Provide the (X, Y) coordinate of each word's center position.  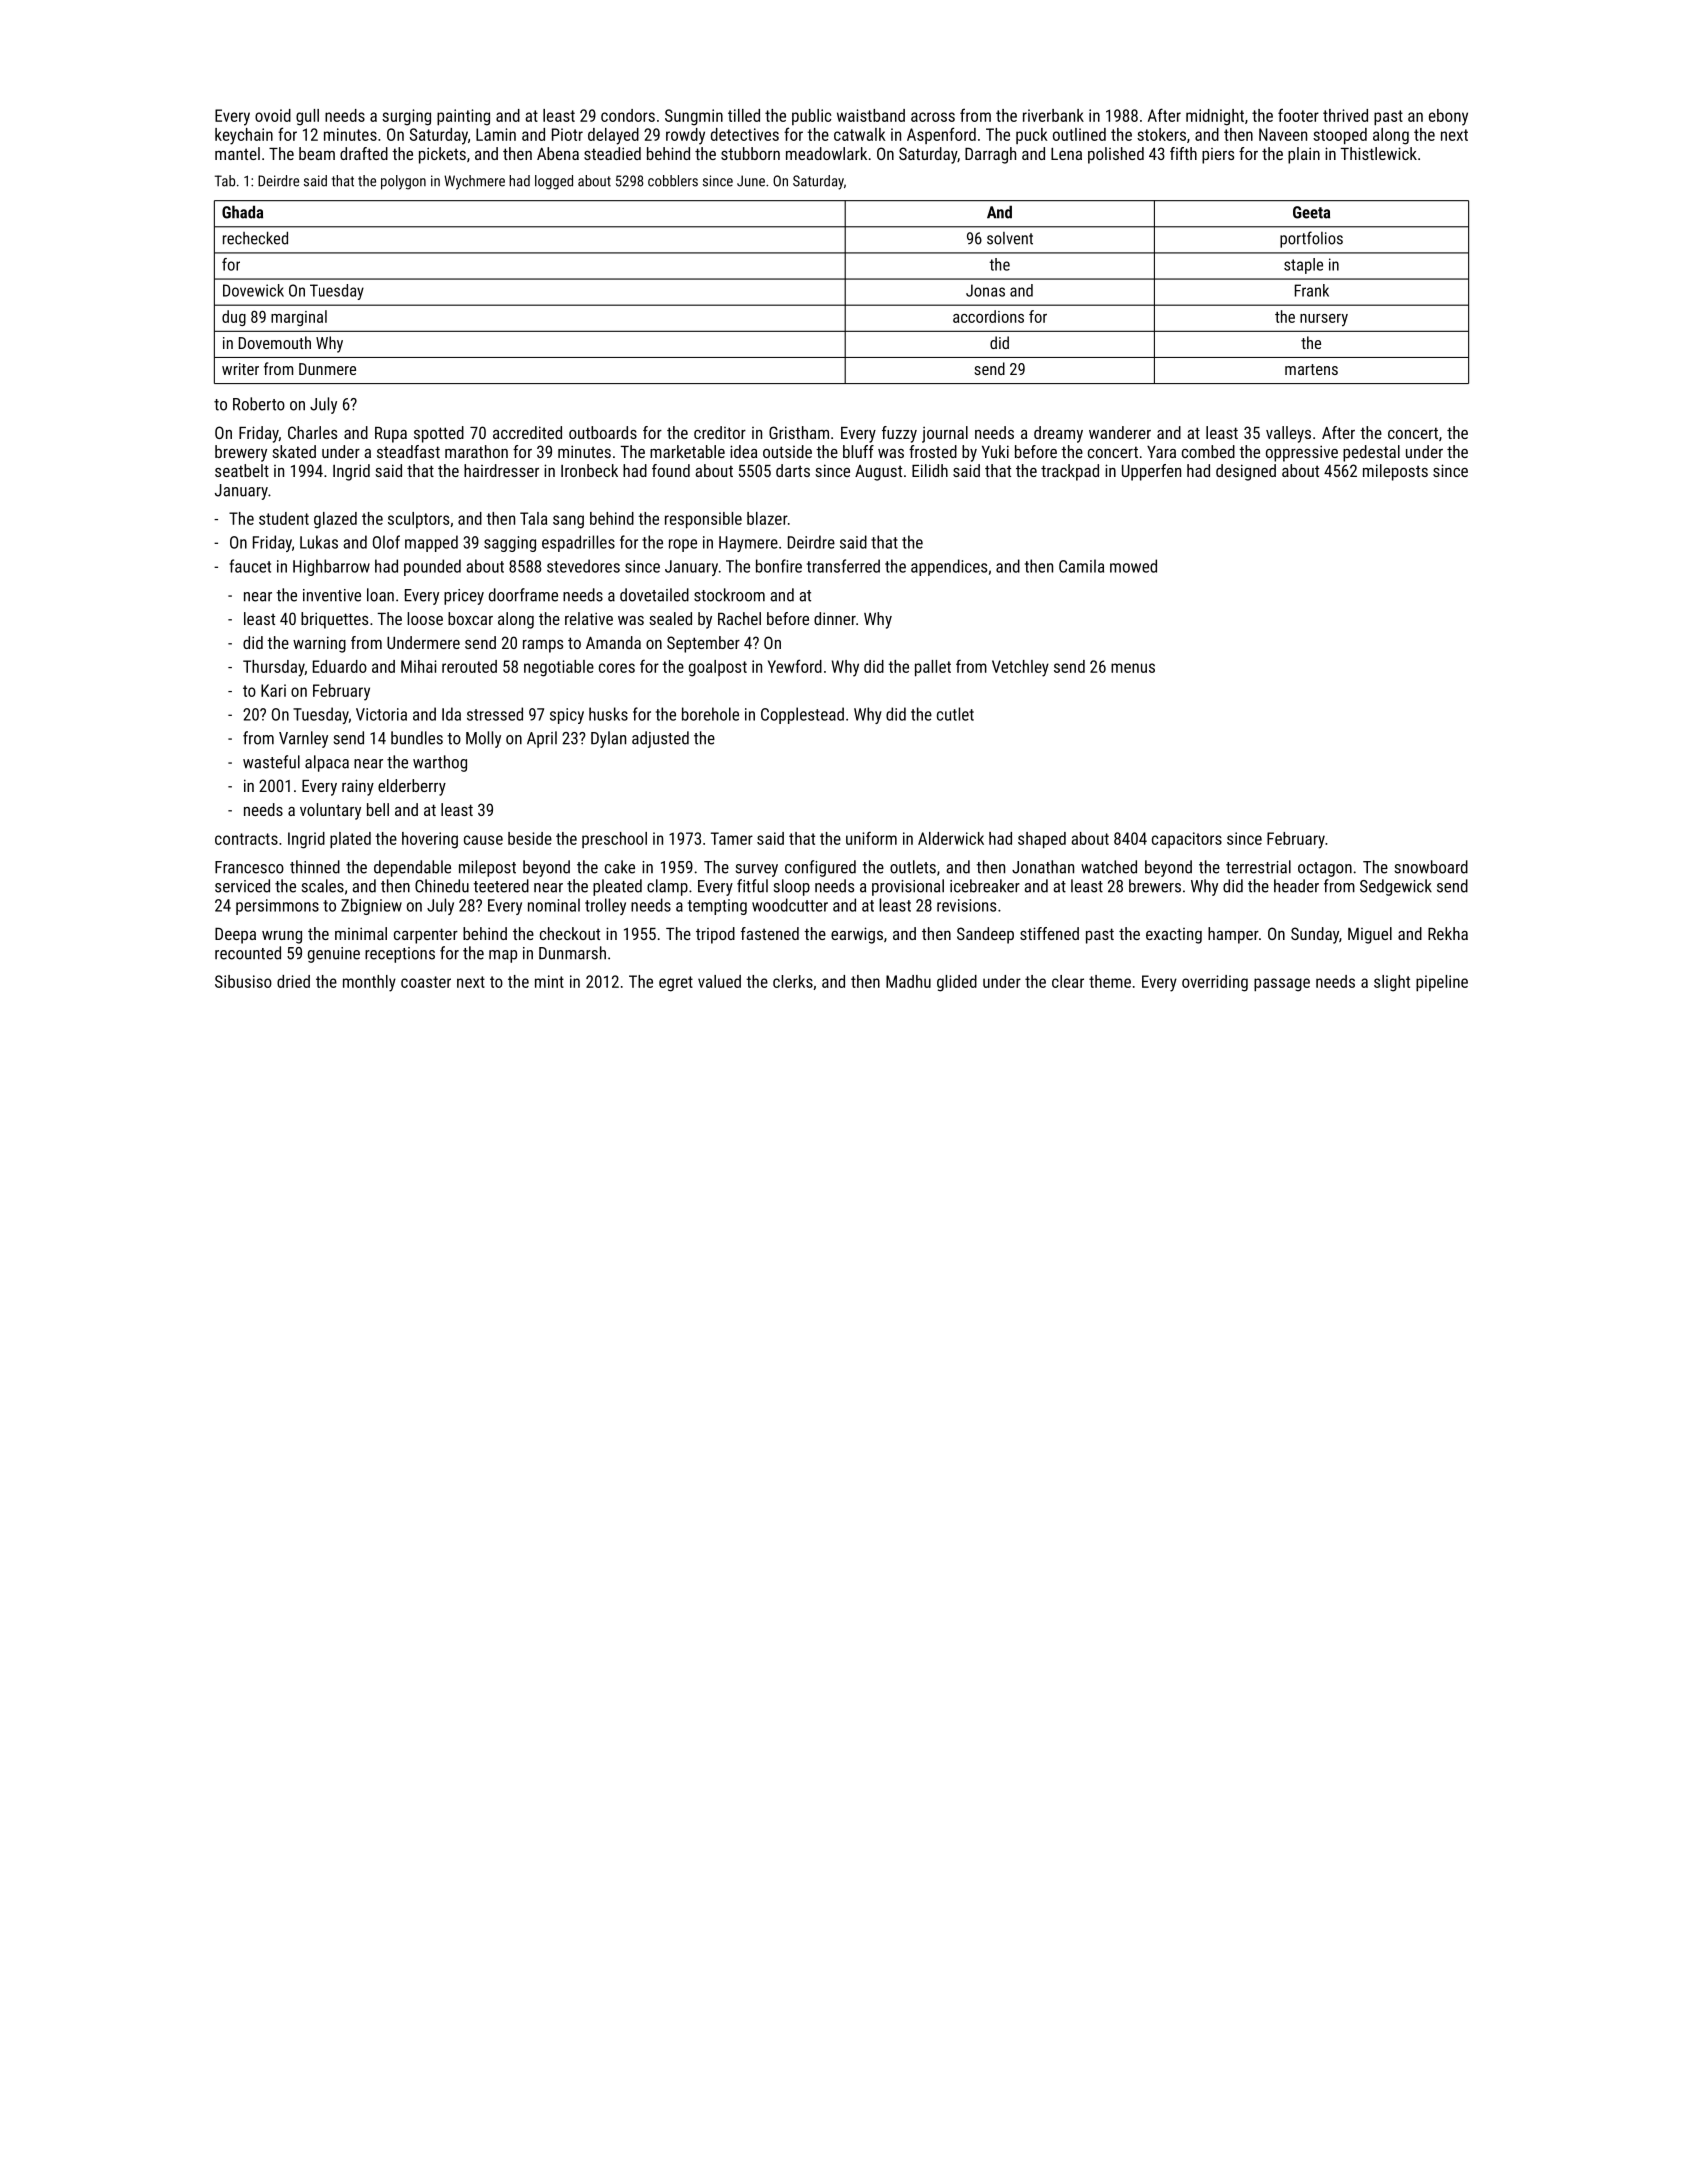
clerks (793, 981)
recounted (248, 953)
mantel (237, 153)
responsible (703, 520)
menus (1133, 668)
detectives (745, 134)
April (542, 739)
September (703, 644)
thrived (1345, 115)
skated (294, 451)
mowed (1133, 566)
